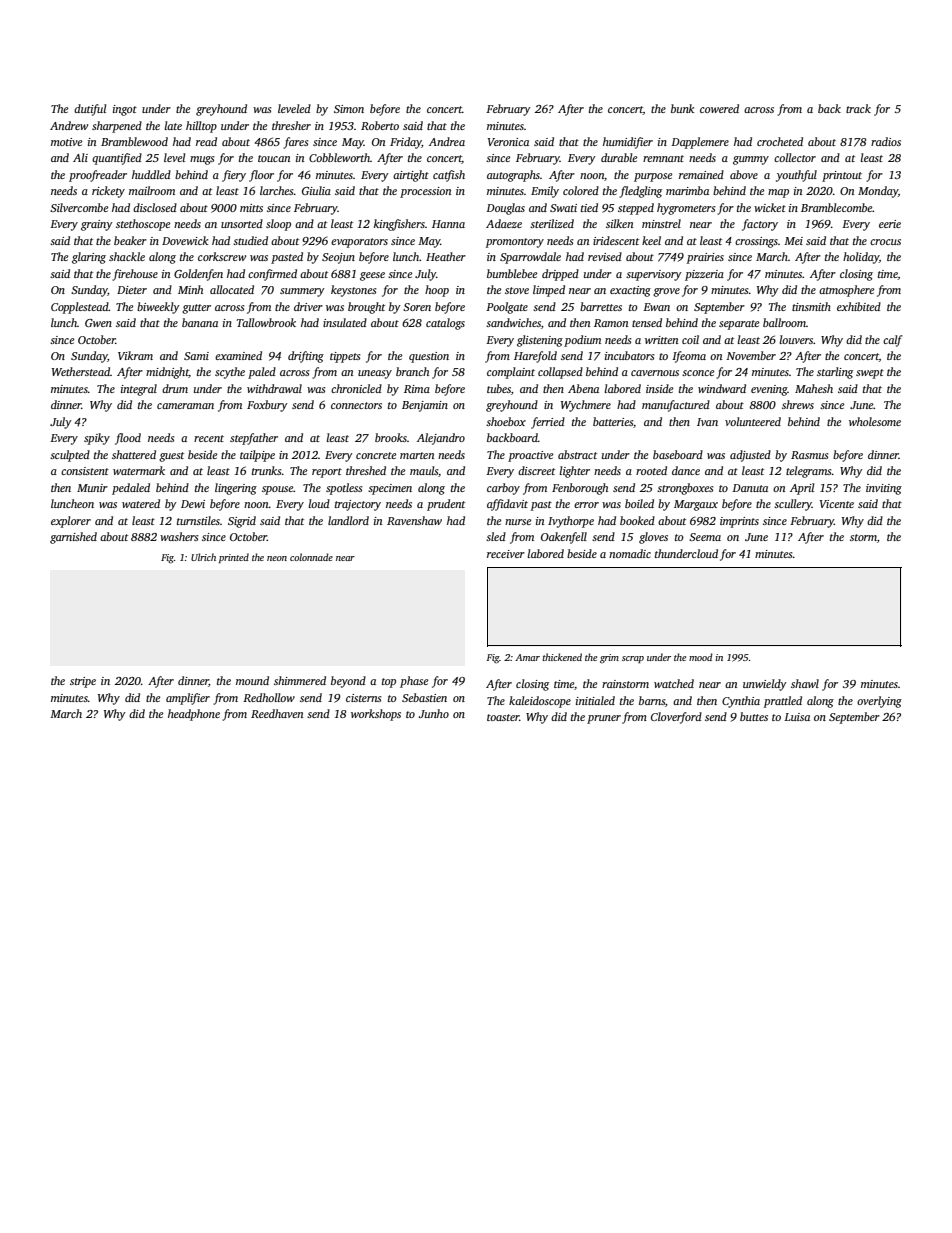 Image resolution: width=952 pixels, height=1233 pixels. I want to click on exhibited, so click(859, 306).
